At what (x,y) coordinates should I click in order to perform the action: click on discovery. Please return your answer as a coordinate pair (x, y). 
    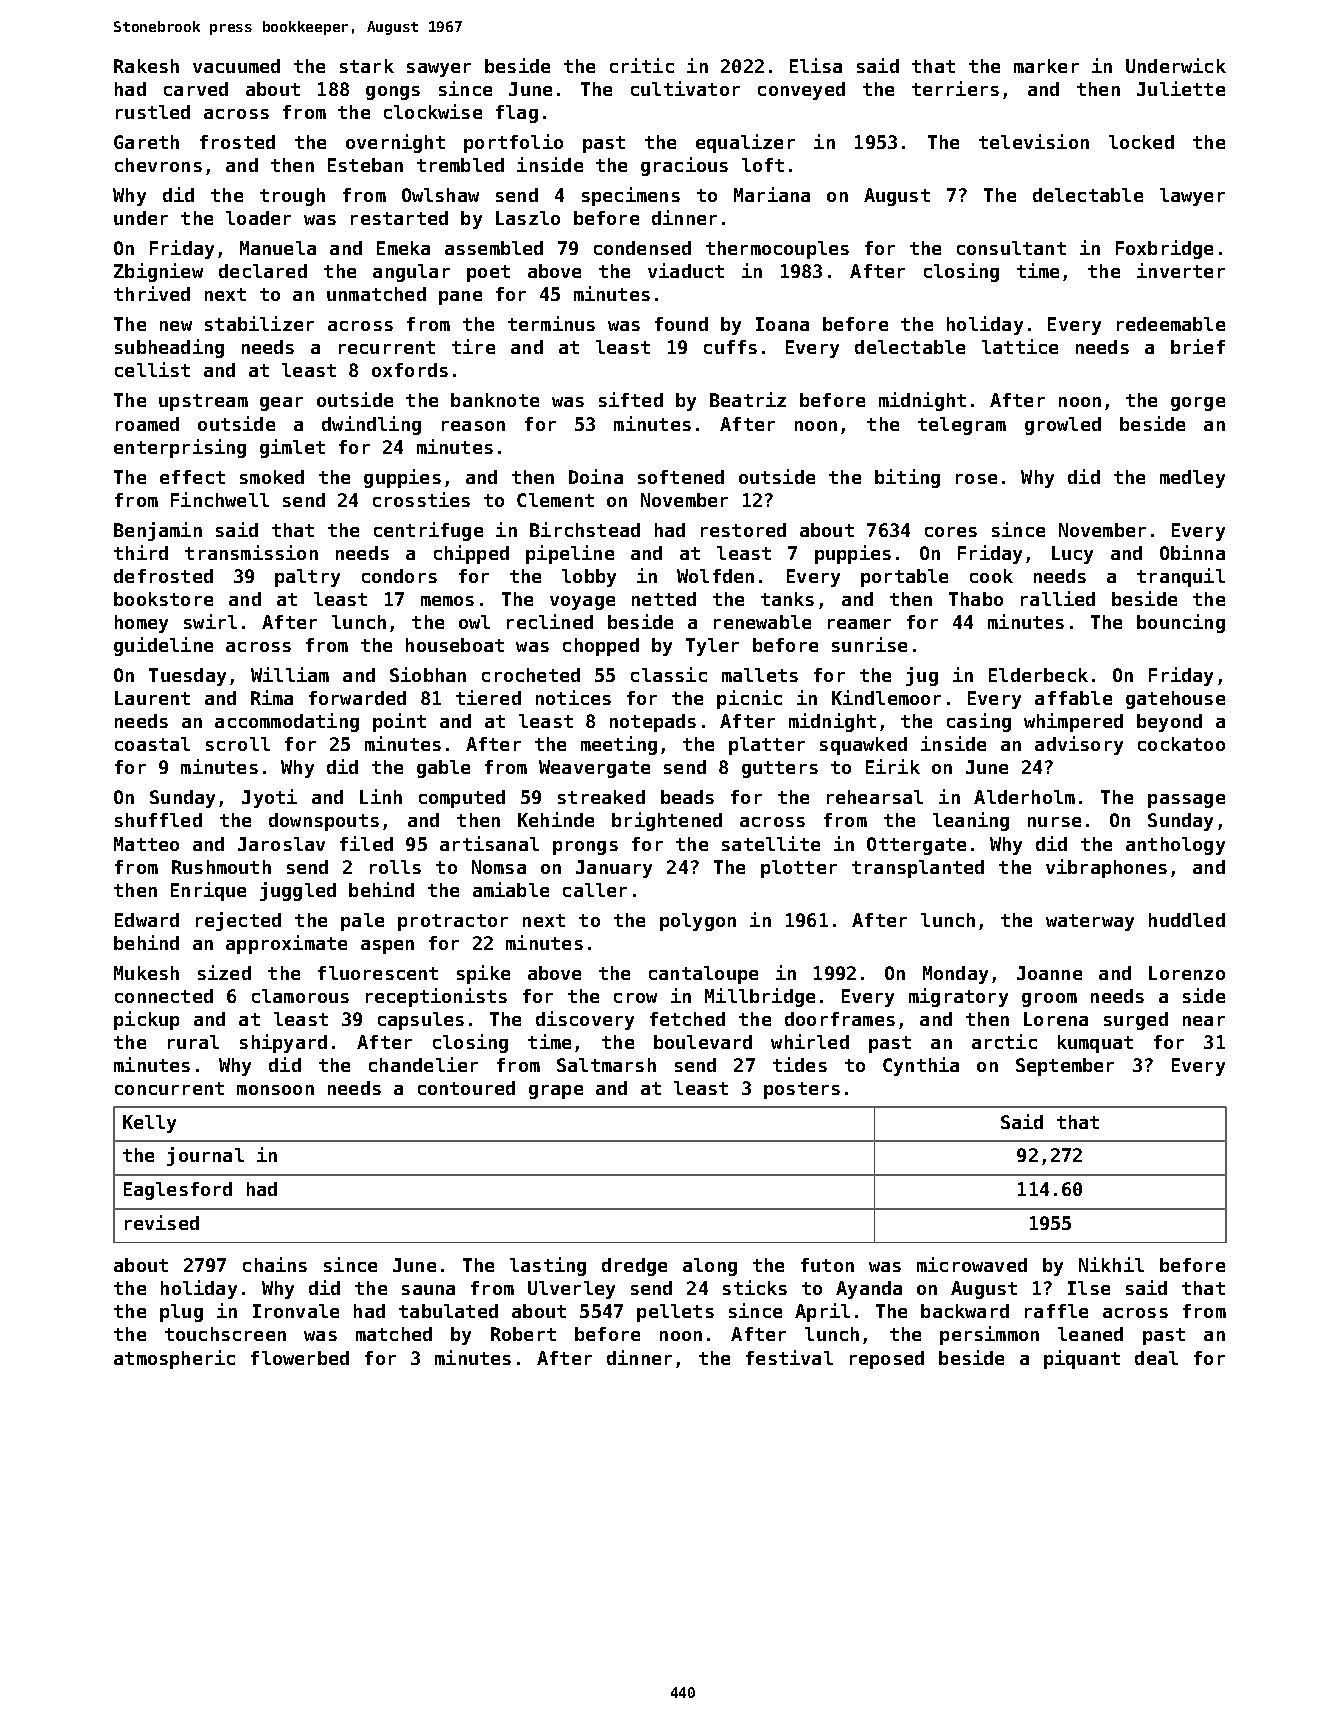
    Looking at the image, I should click on (585, 1020).
